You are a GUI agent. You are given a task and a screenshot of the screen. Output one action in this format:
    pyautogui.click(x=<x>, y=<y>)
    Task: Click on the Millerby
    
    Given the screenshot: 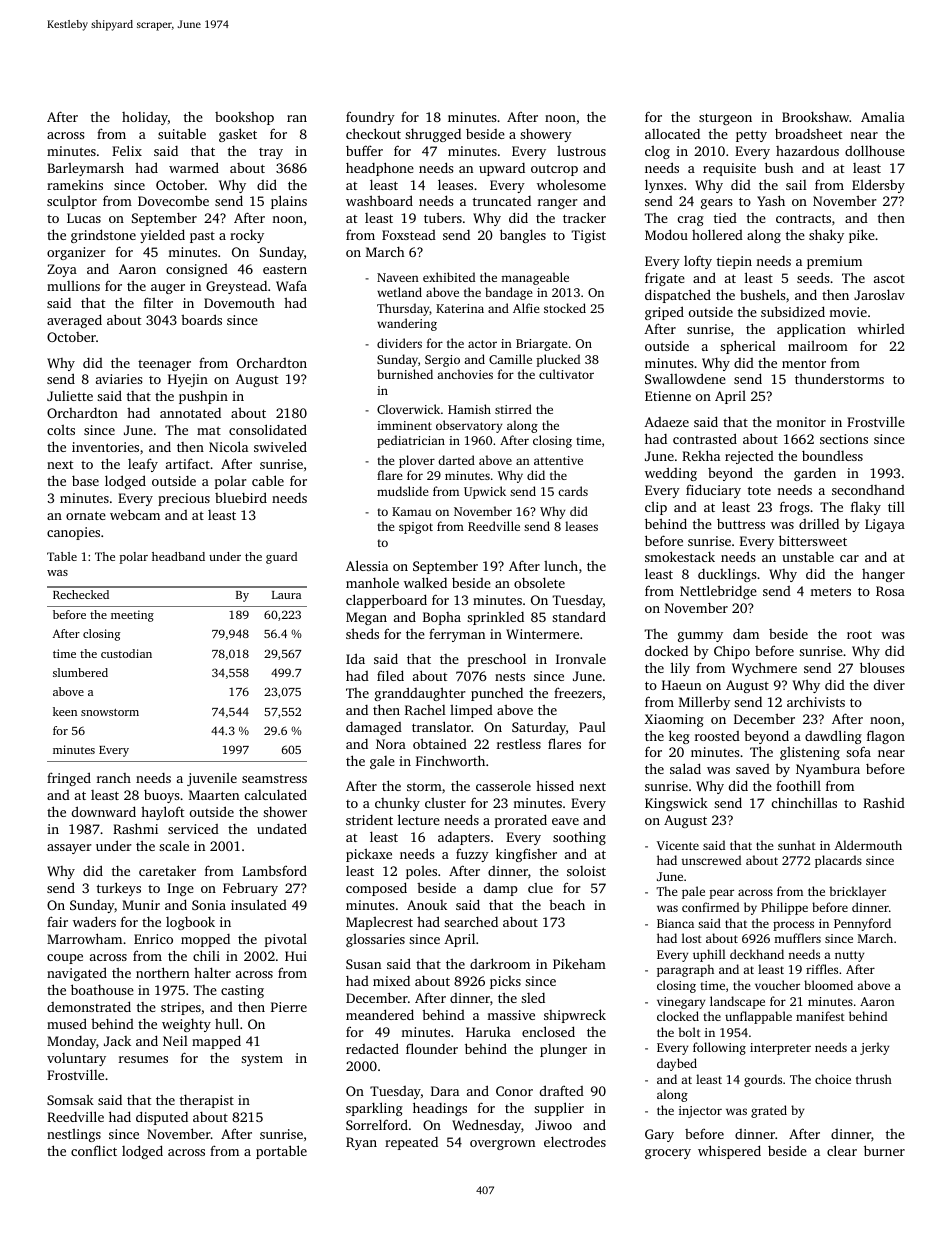 What is the action you would take?
    pyautogui.click(x=704, y=703)
